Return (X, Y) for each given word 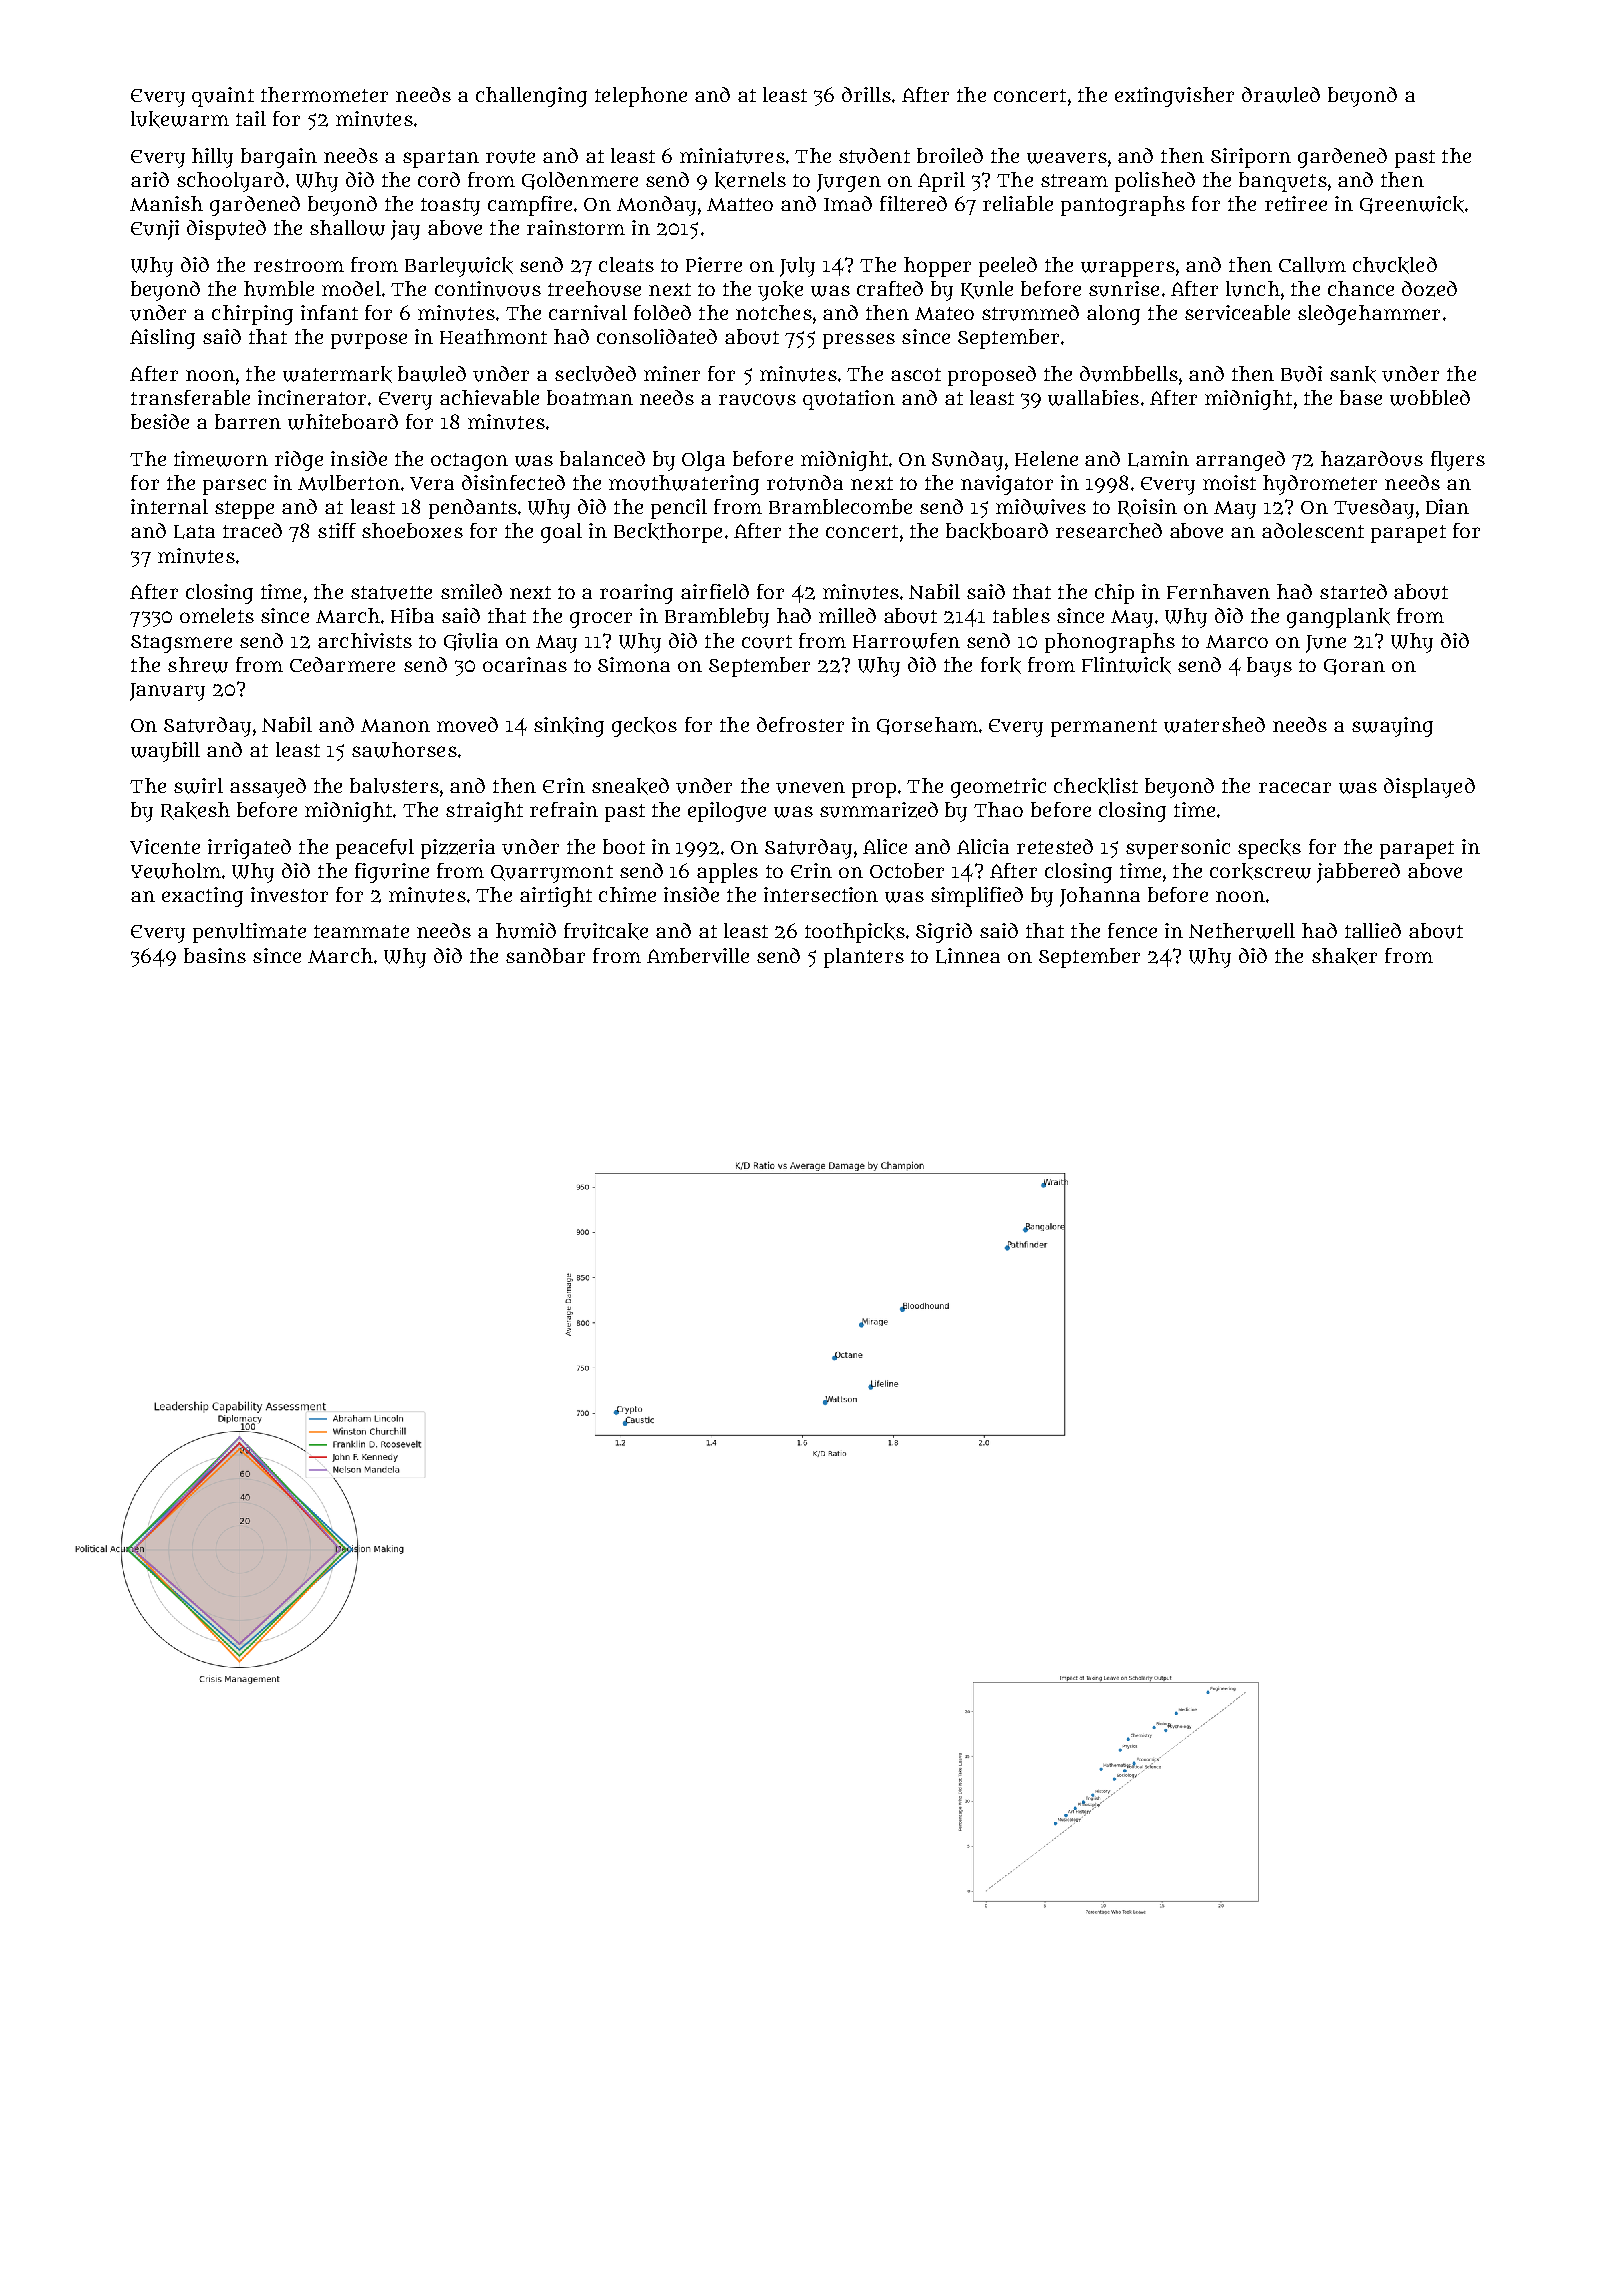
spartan (441, 159)
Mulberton (349, 483)
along (1113, 315)
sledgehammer (1369, 315)
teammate (361, 931)
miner (672, 373)
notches (774, 312)
